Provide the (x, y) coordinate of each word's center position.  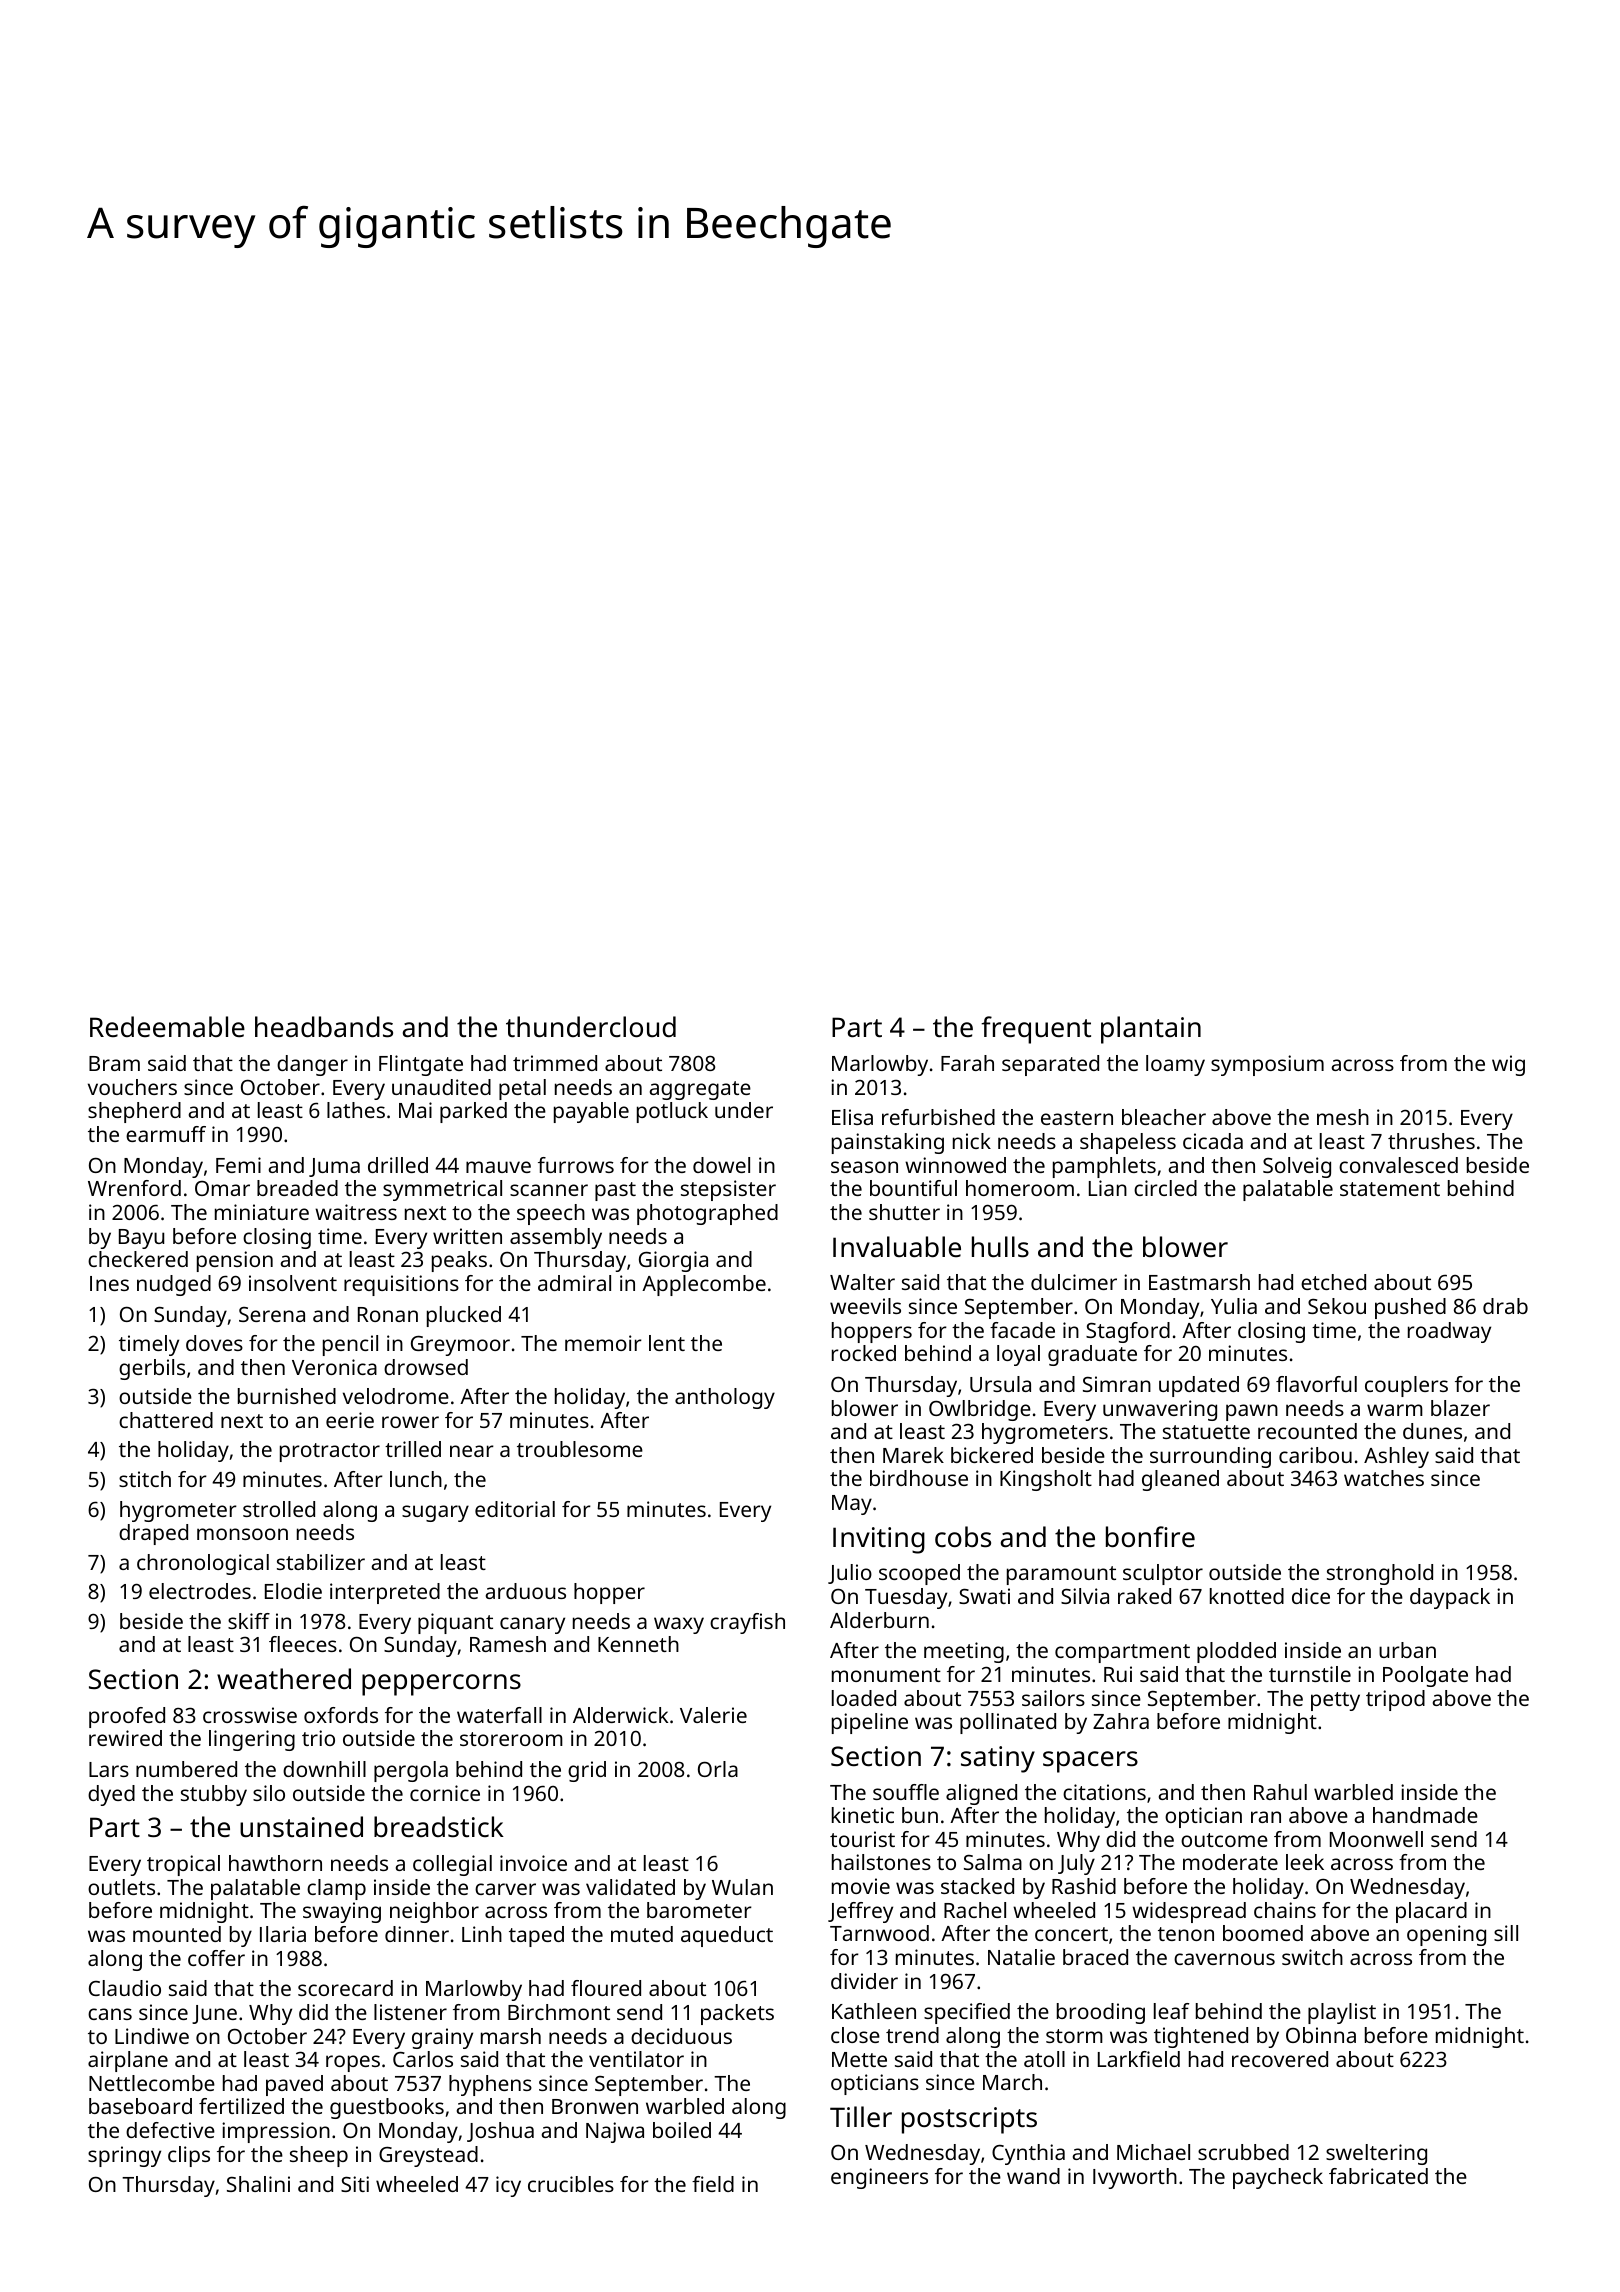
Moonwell (1376, 1839)
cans (110, 2014)
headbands (324, 1027)
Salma (993, 1862)
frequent (1036, 1030)
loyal (1018, 1355)
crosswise (250, 1715)
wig (1508, 1065)
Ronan (388, 1314)
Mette (859, 2059)
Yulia (1234, 1306)
